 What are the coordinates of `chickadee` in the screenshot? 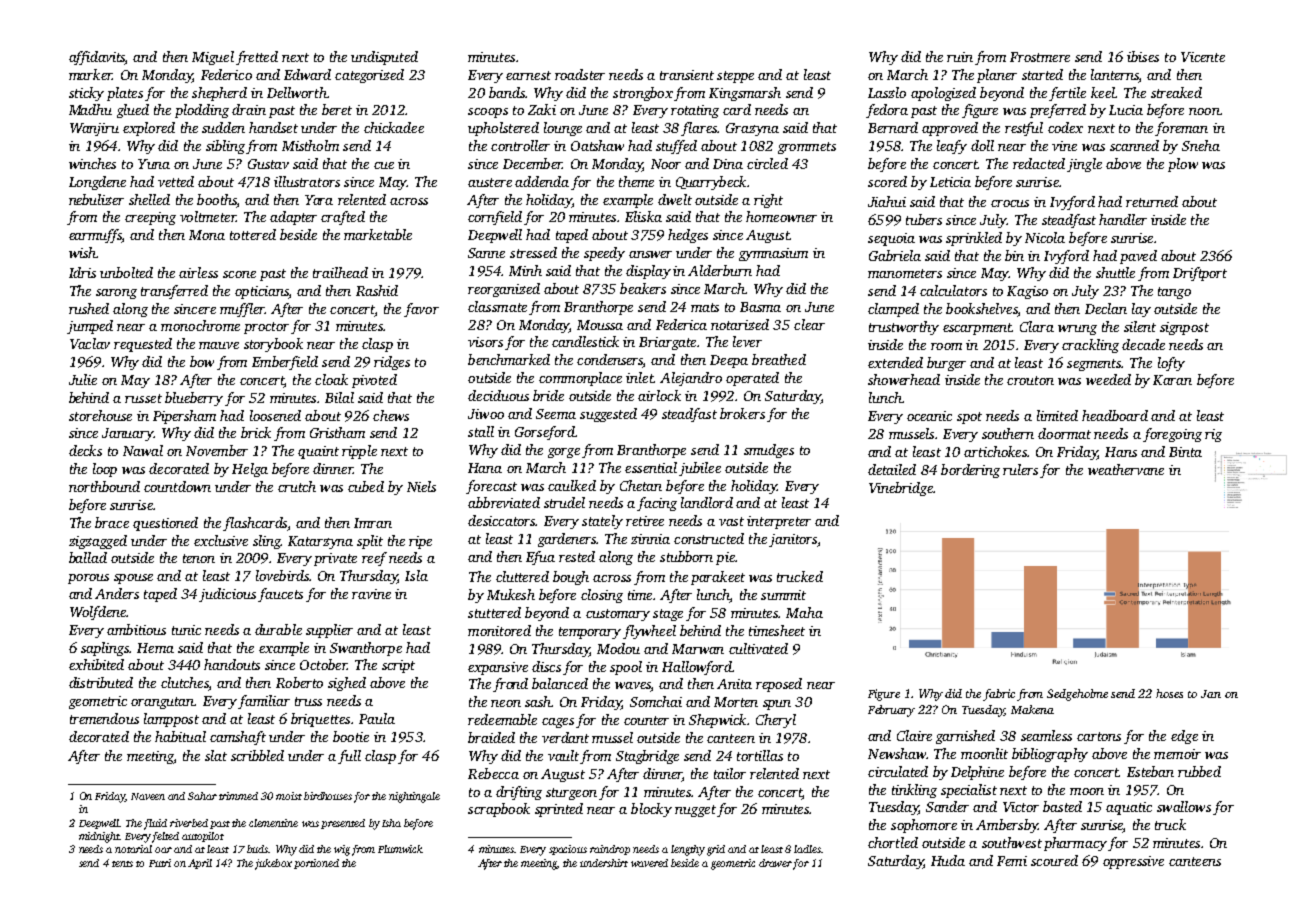 It's located at (394, 127).
